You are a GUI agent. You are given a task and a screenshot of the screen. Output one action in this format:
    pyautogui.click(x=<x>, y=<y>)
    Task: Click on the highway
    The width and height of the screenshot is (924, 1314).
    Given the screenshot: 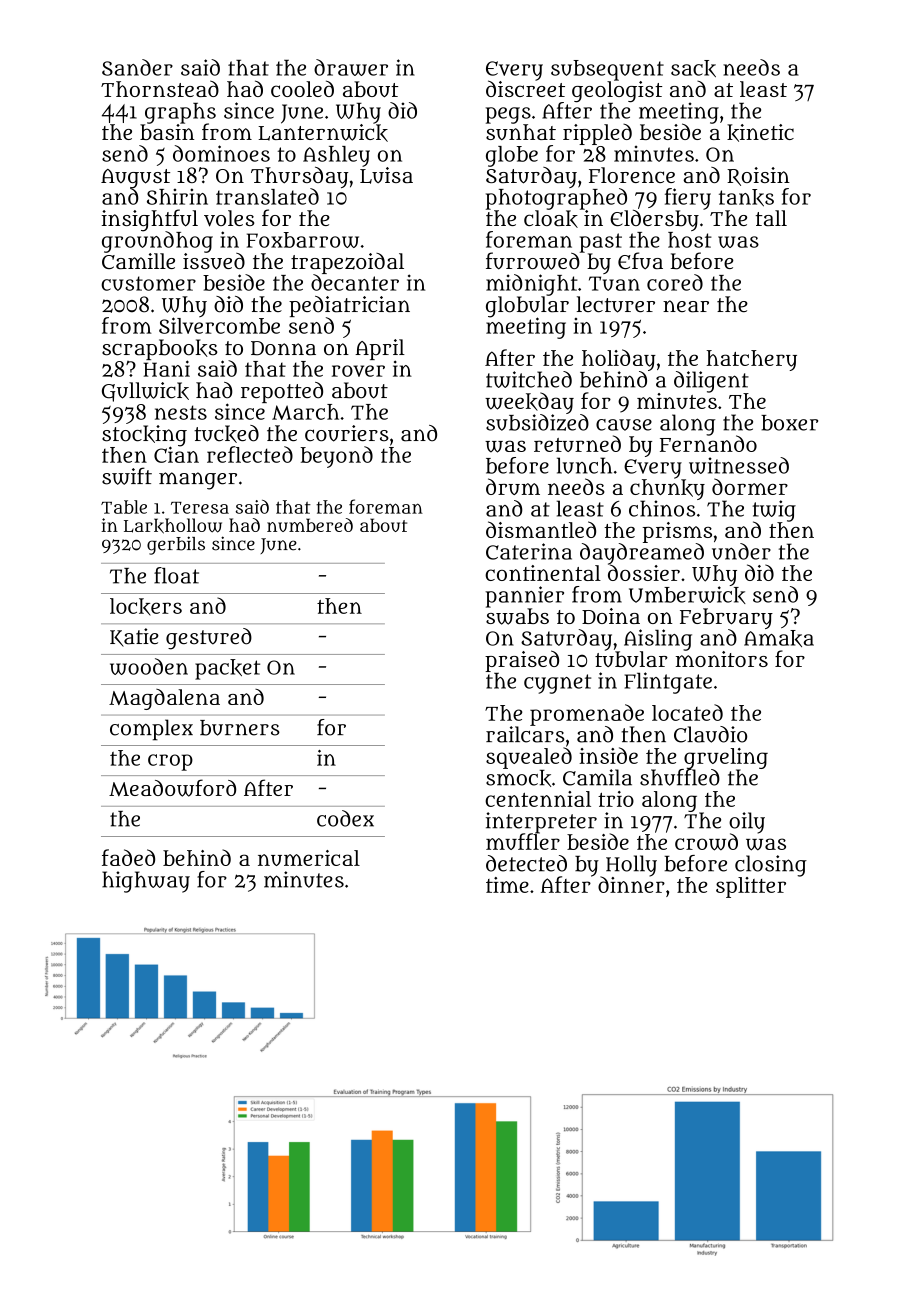 What is the action you would take?
    pyautogui.click(x=146, y=882)
